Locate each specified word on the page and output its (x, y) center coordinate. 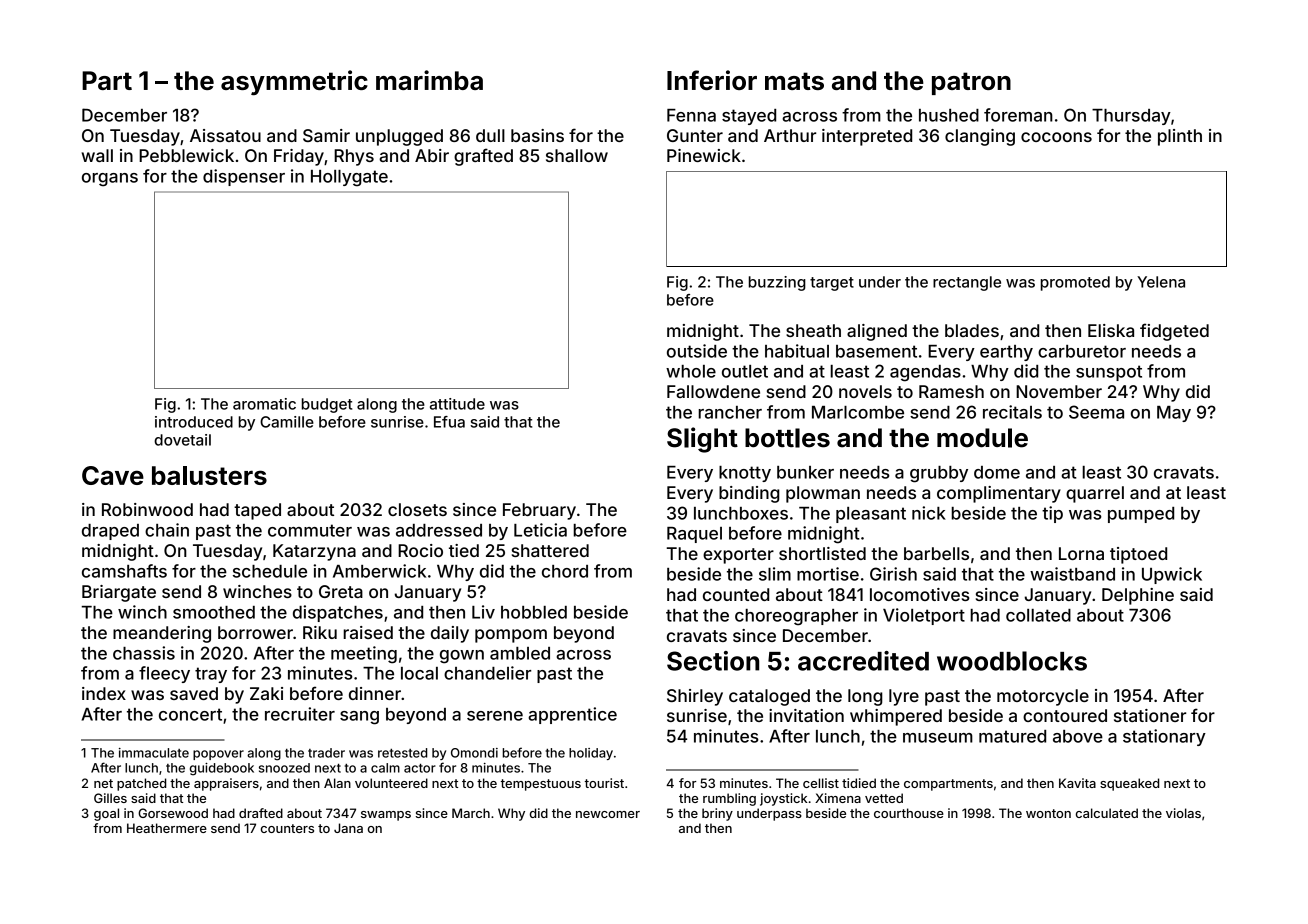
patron (971, 83)
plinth (1180, 137)
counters (287, 828)
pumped (1141, 515)
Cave (113, 475)
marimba (429, 80)
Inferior (712, 80)
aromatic (264, 404)
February (539, 511)
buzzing (777, 283)
